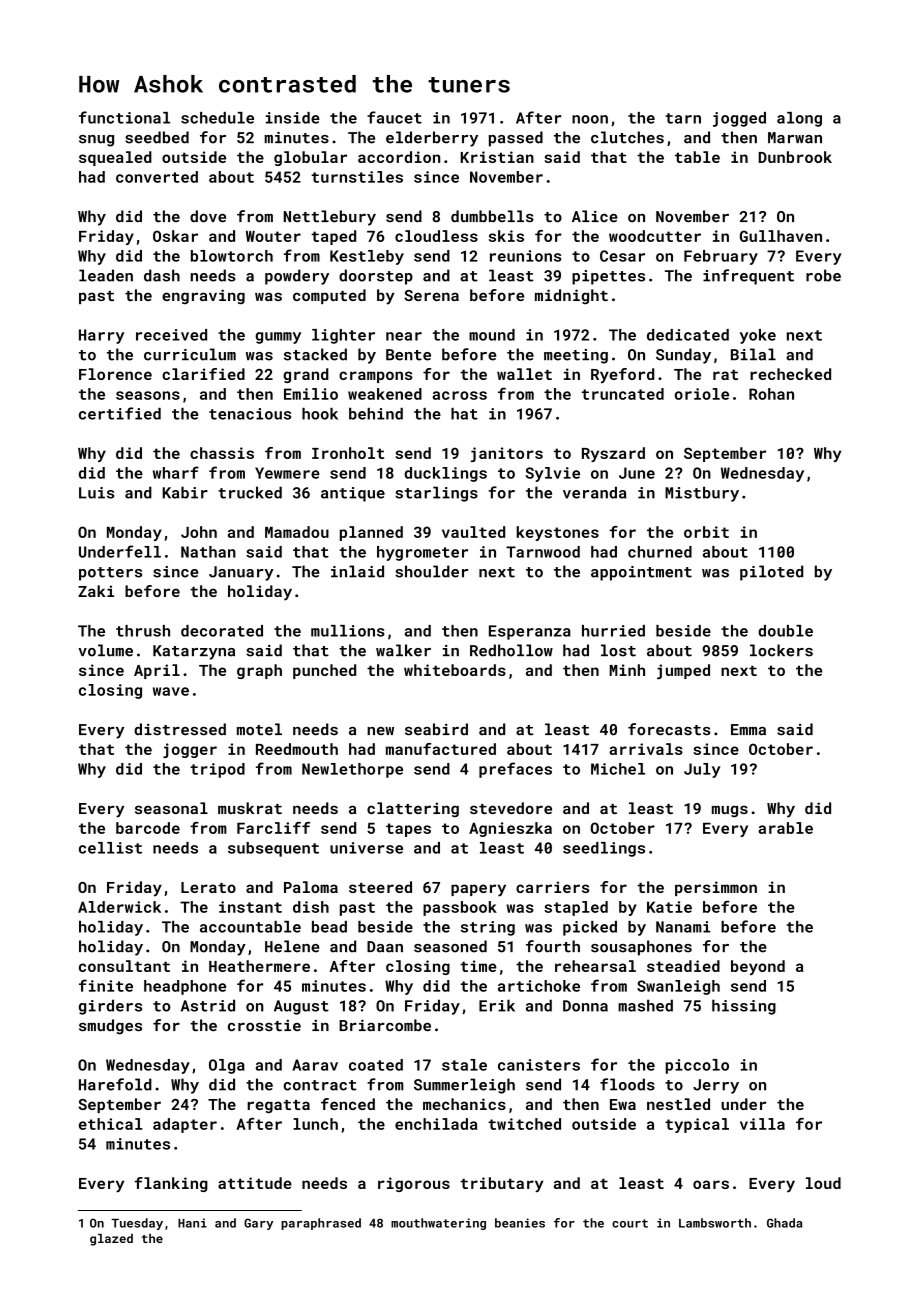 This page has width=924, height=1308. I want to click on attitude, so click(255, 1183).
